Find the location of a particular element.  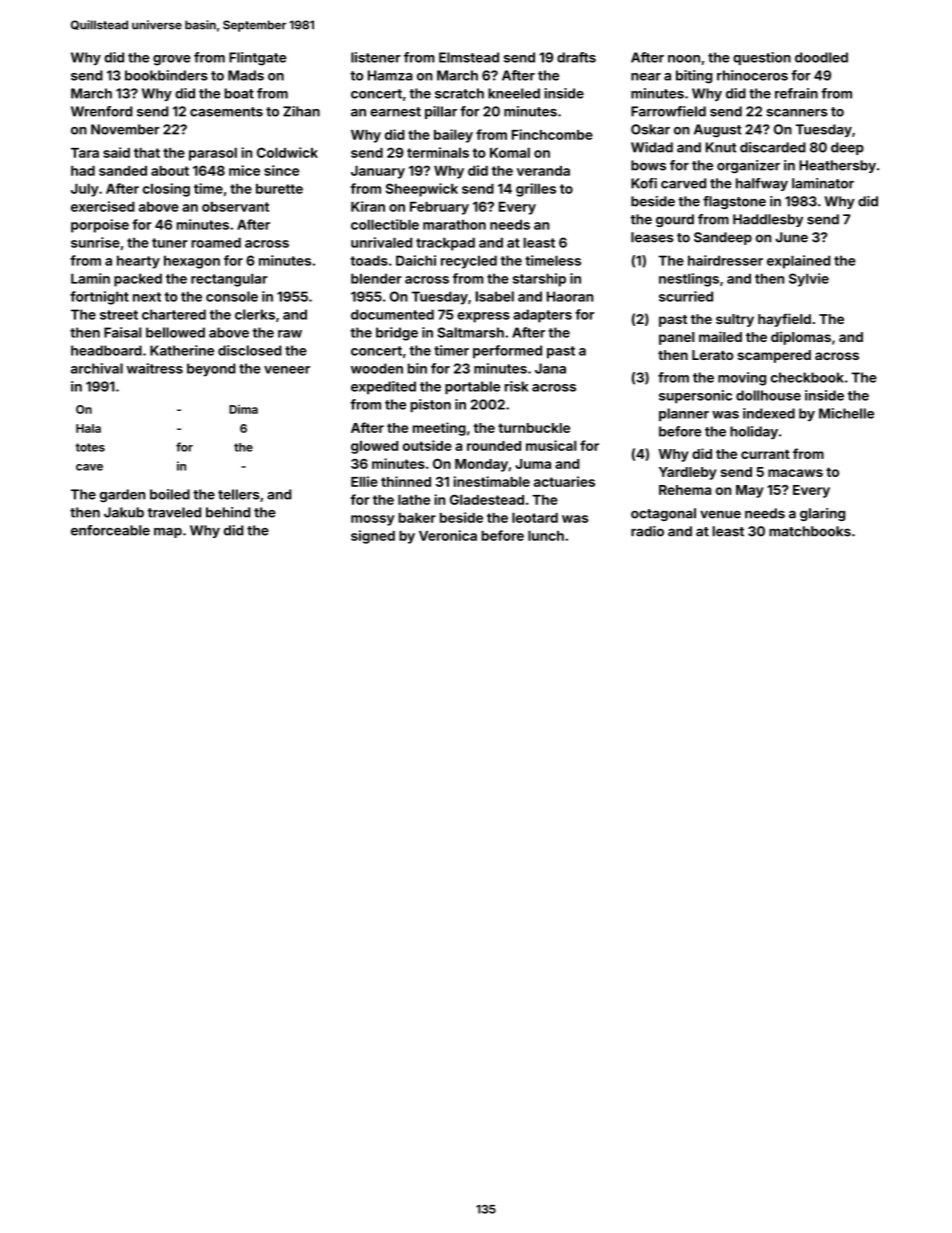

scurried is located at coordinates (686, 296).
